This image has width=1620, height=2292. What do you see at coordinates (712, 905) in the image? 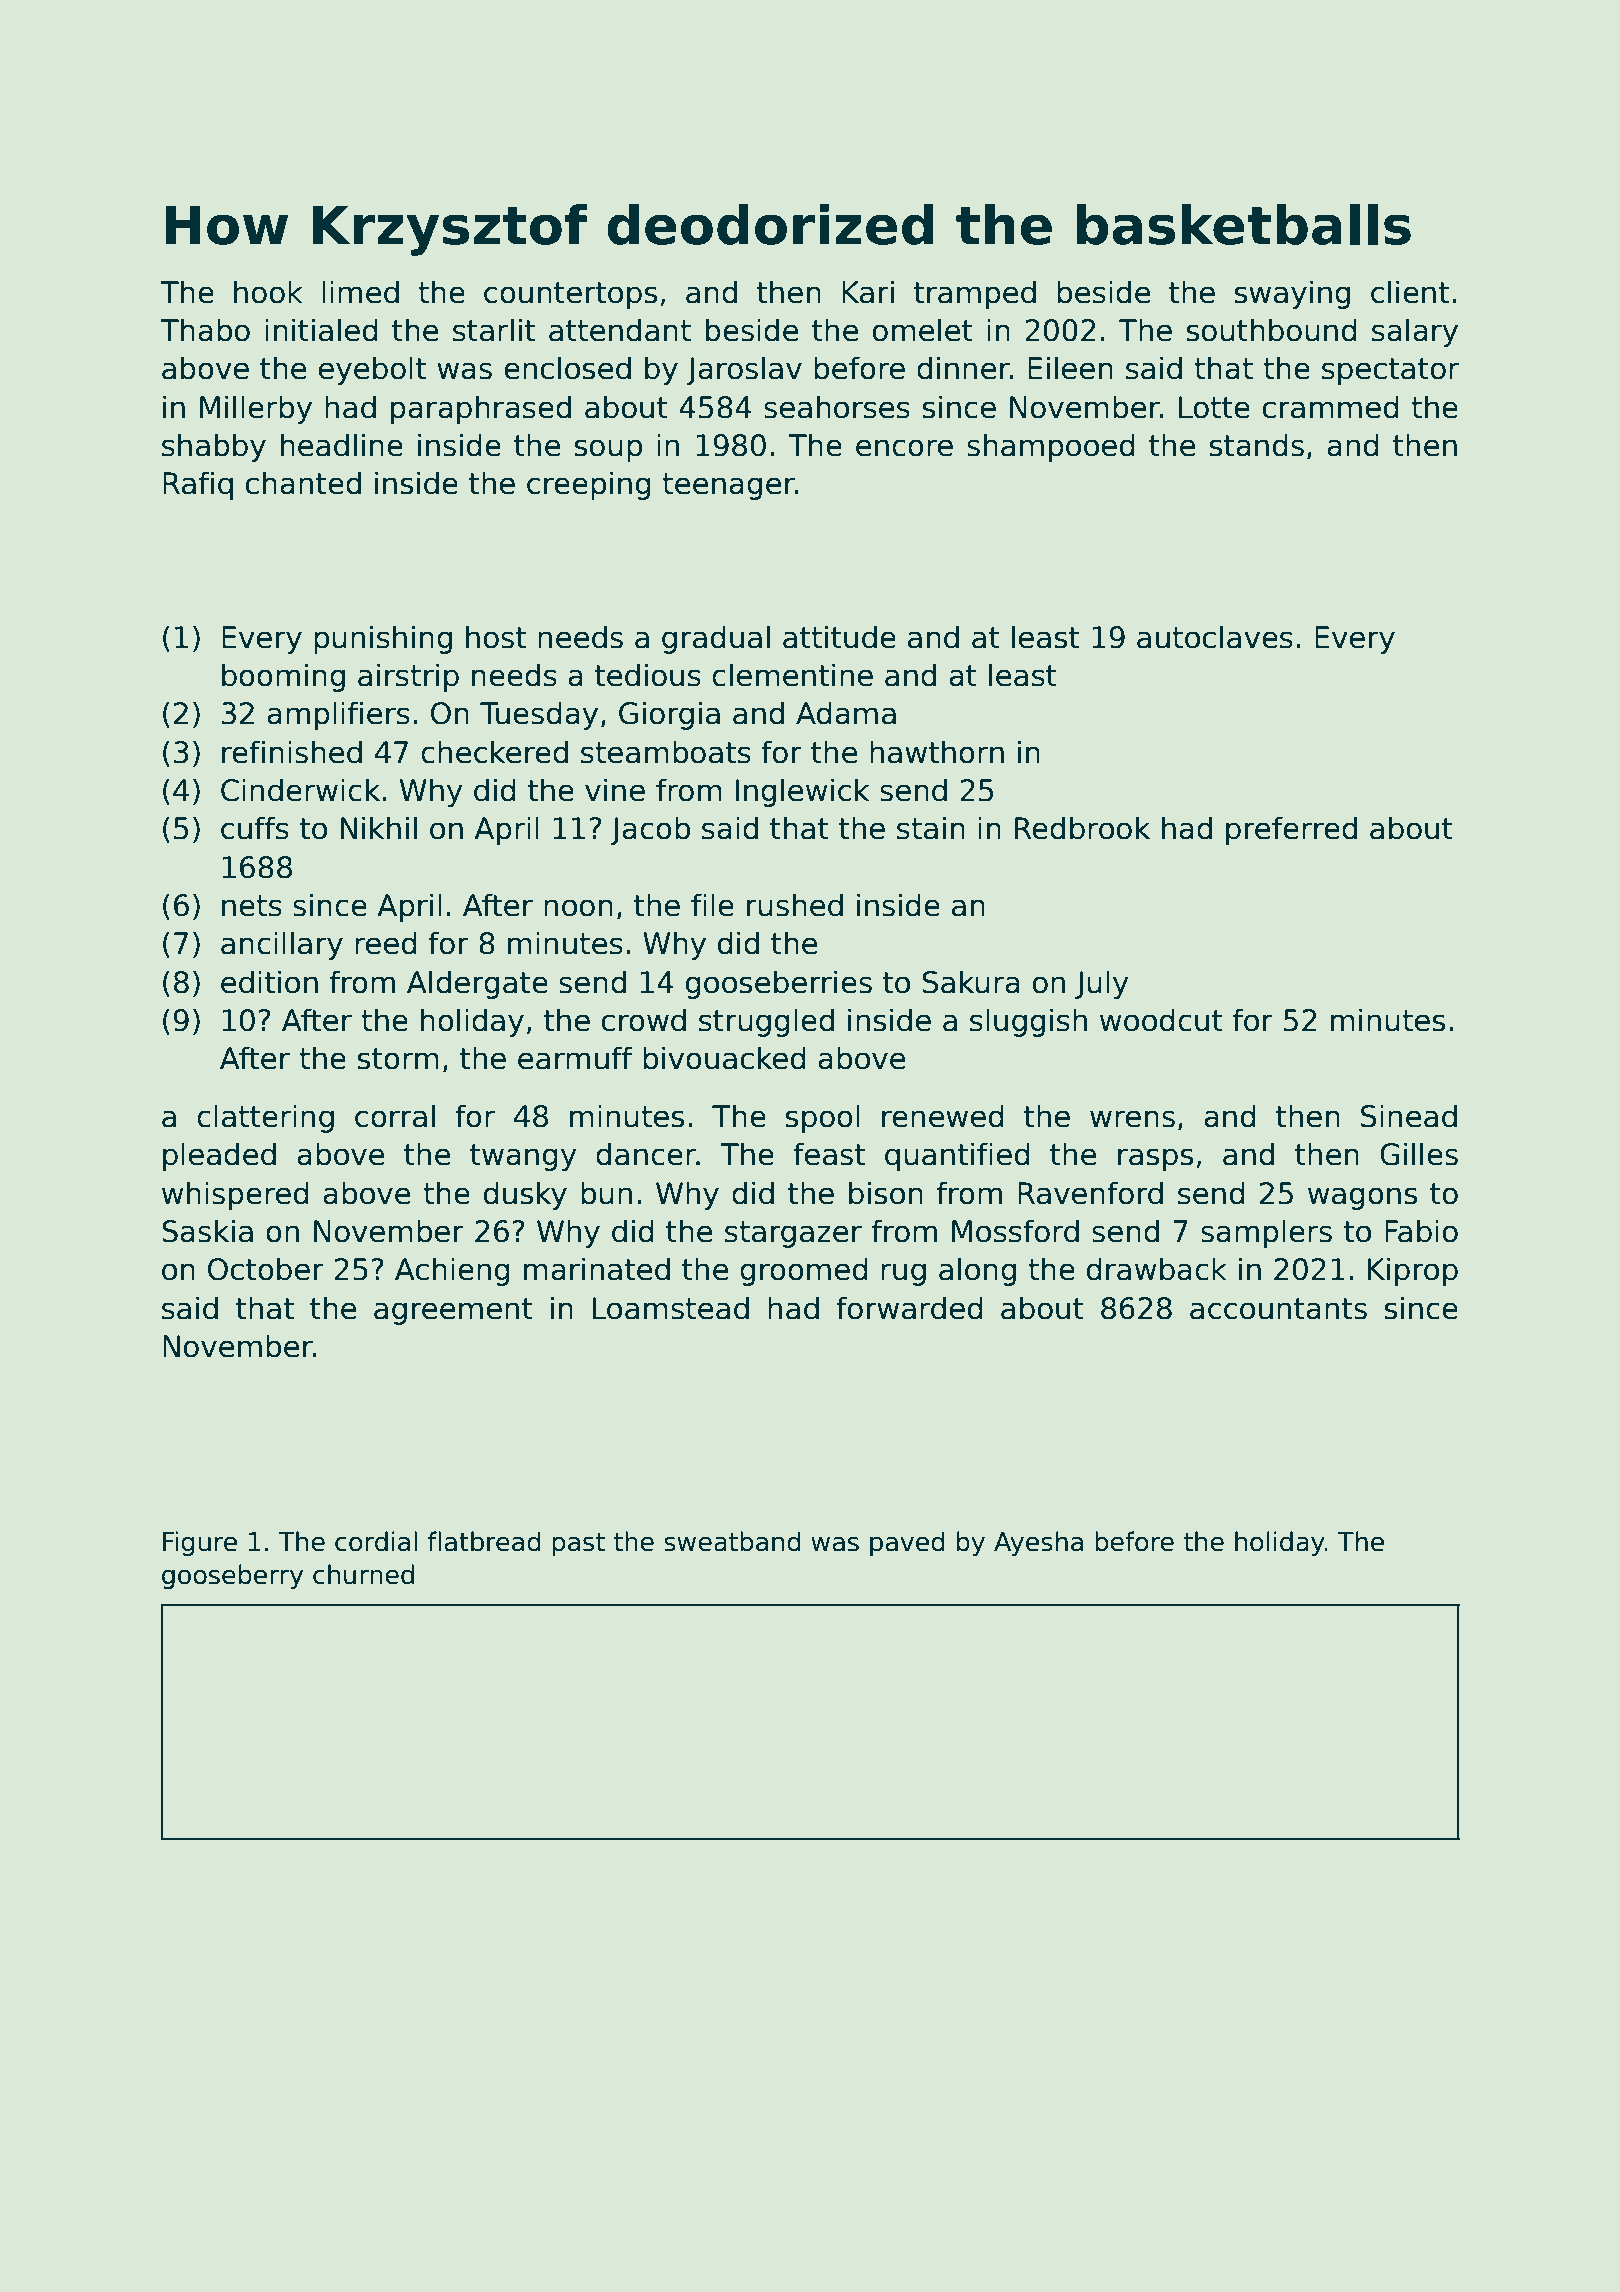
I see `file` at bounding box center [712, 905].
